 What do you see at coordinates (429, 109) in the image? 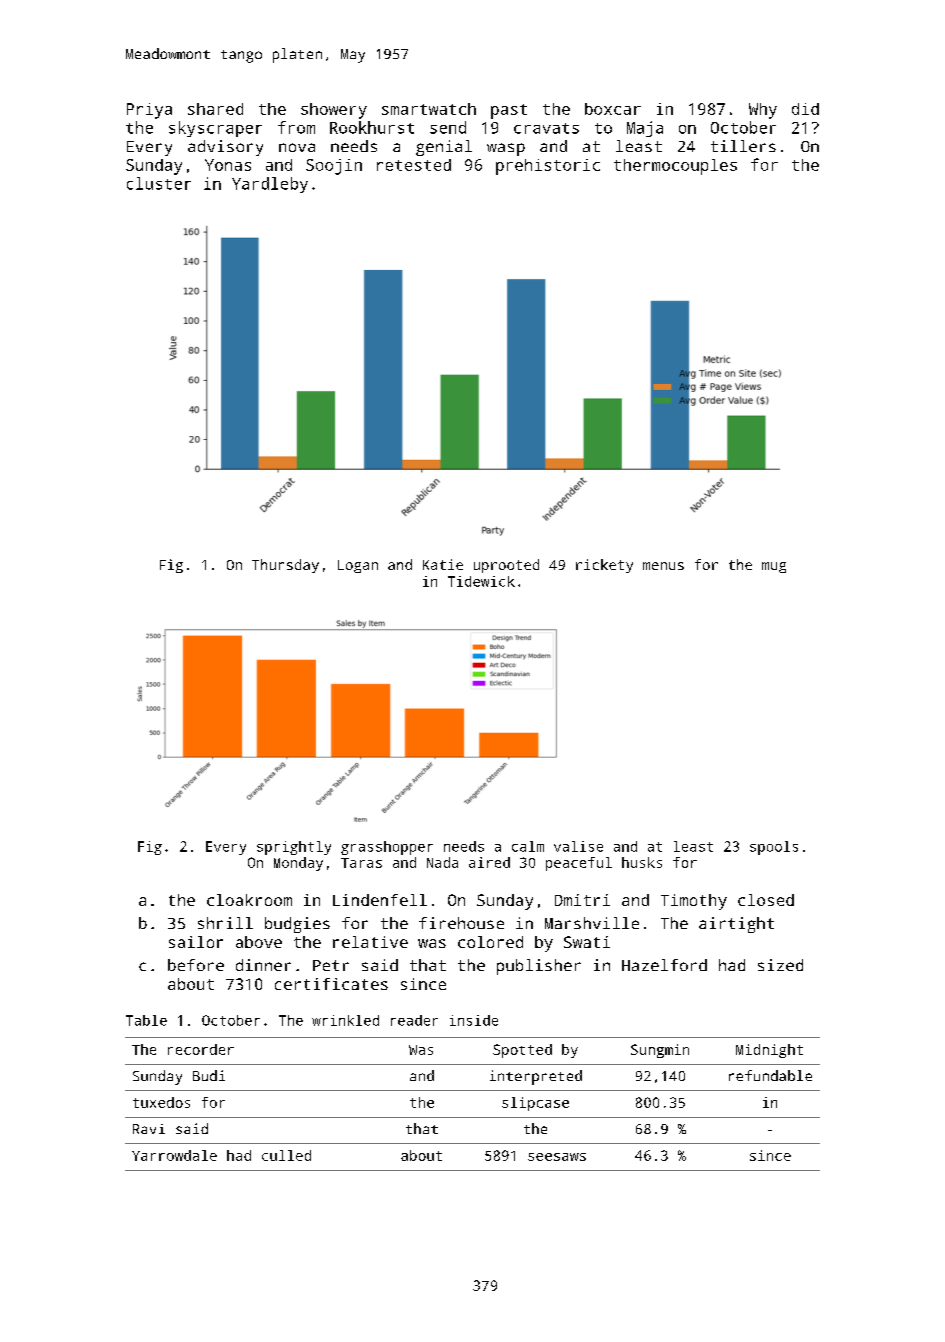
I see `smartwatch` at bounding box center [429, 109].
